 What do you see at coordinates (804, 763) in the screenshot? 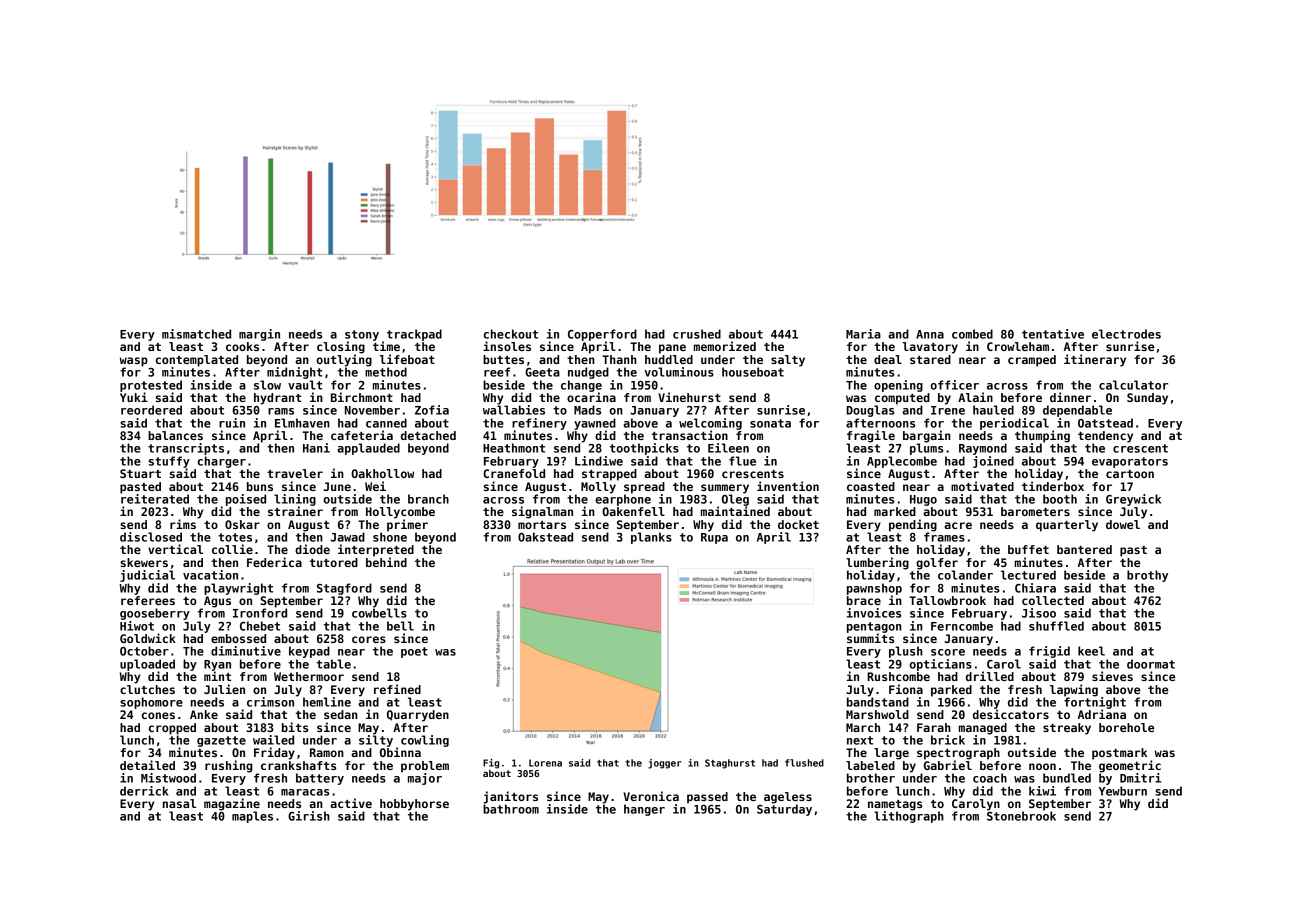
I see `flushed` at bounding box center [804, 763].
